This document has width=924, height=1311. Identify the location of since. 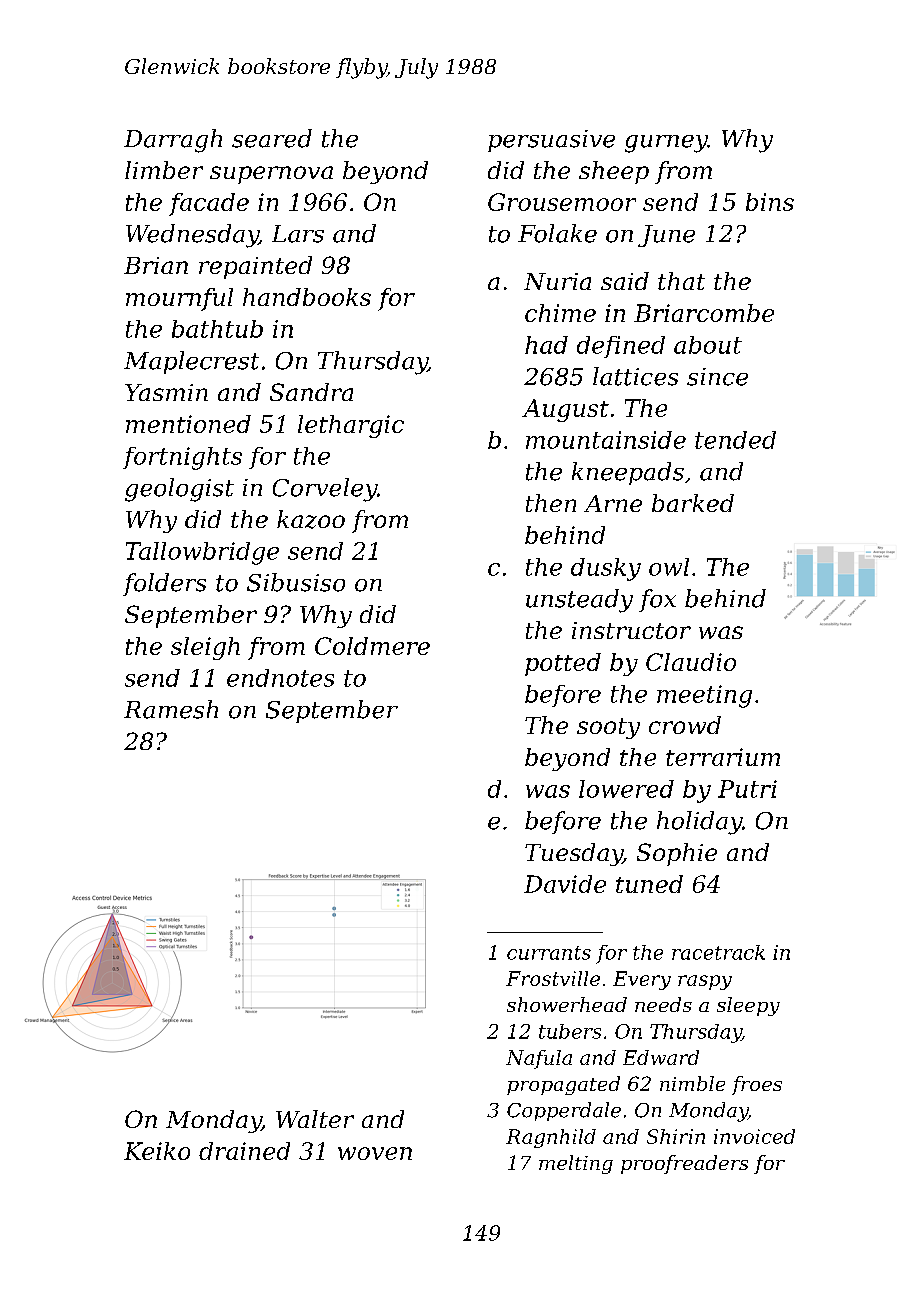
(717, 377).
